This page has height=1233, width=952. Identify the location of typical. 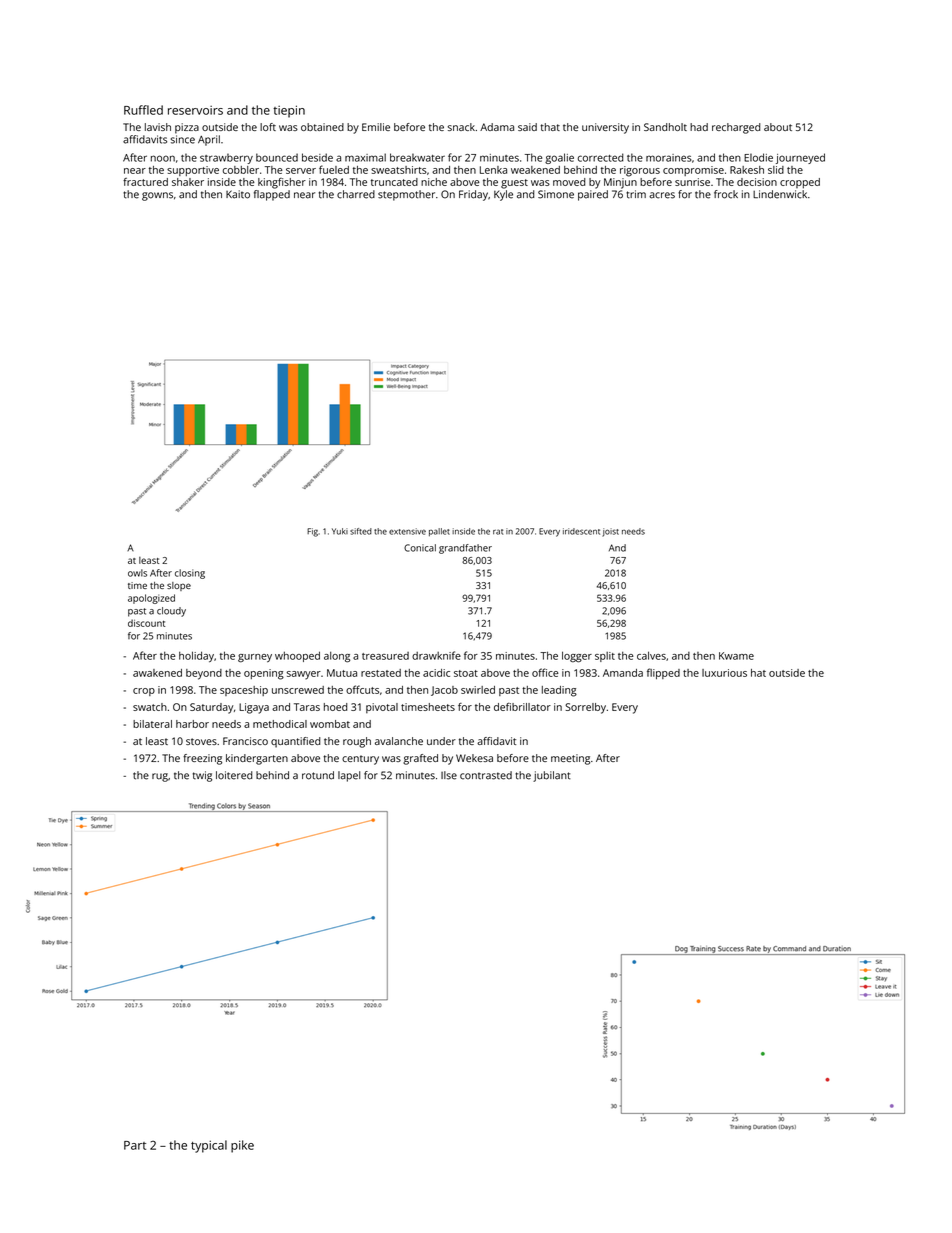
(209, 1146).
